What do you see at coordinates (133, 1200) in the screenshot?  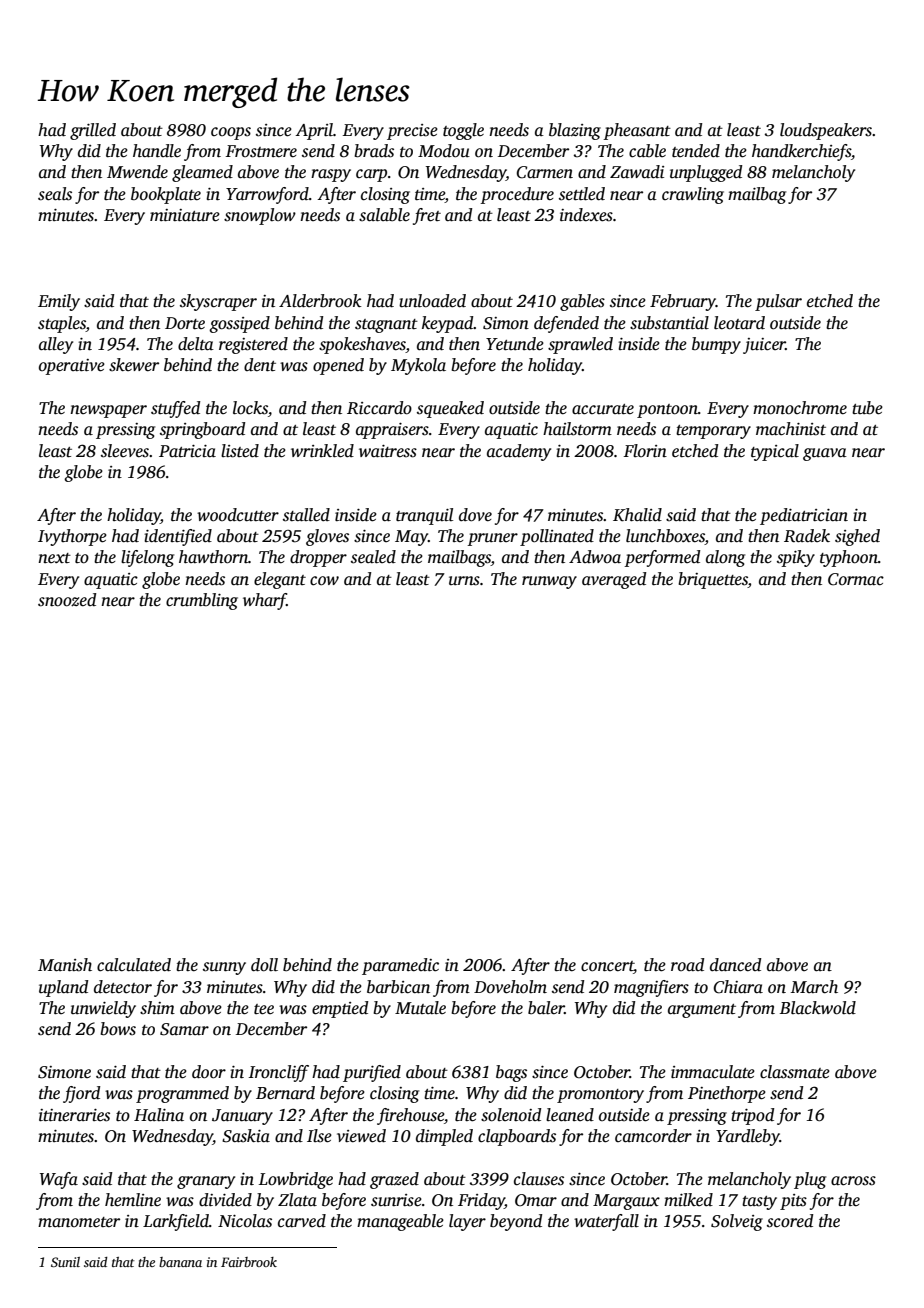 I see `hemline` at bounding box center [133, 1200].
